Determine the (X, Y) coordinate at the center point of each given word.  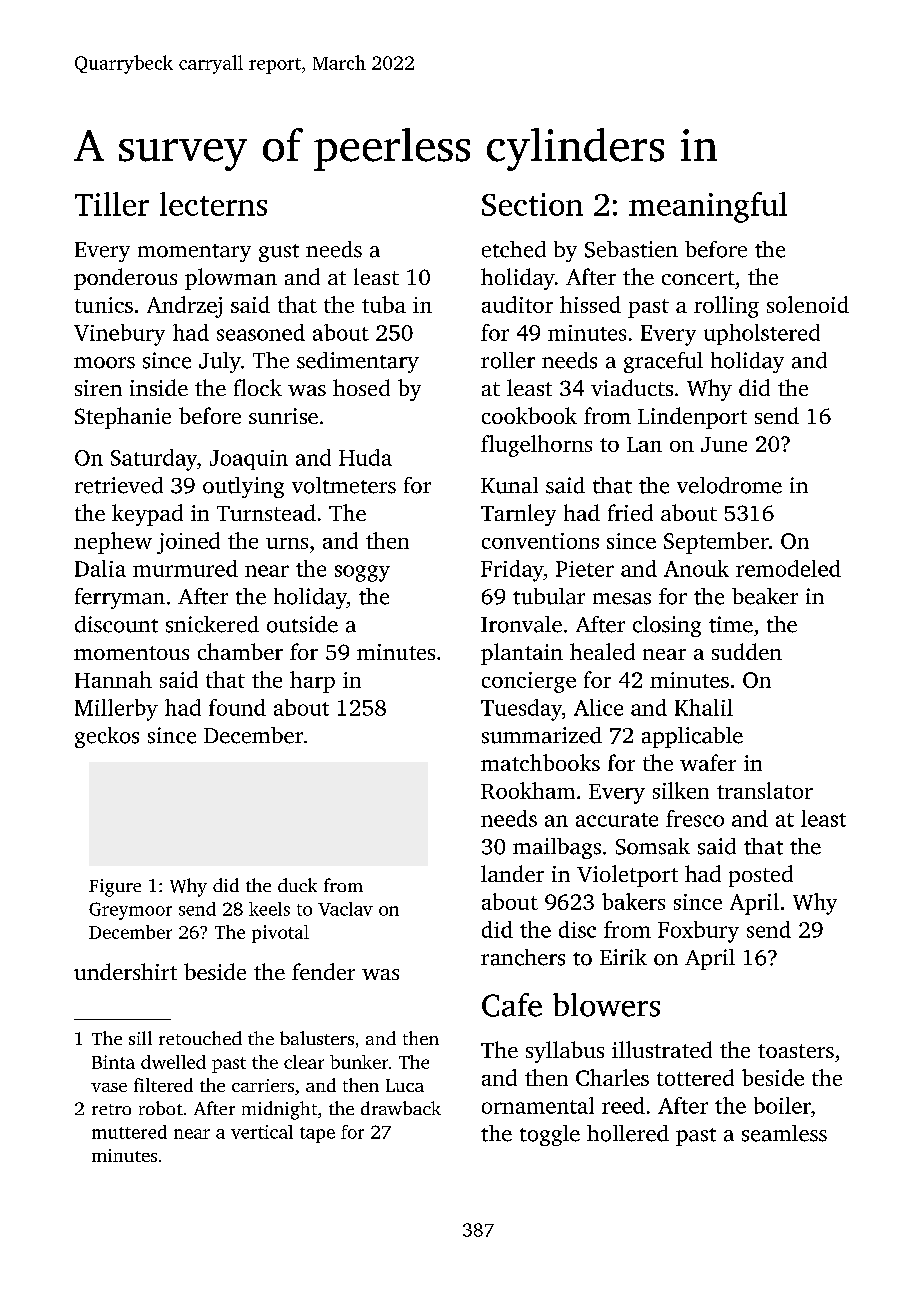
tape (317, 1135)
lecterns (213, 204)
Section (532, 204)
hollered (628, 1133)
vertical (262, 1132)
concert (698, 278)
